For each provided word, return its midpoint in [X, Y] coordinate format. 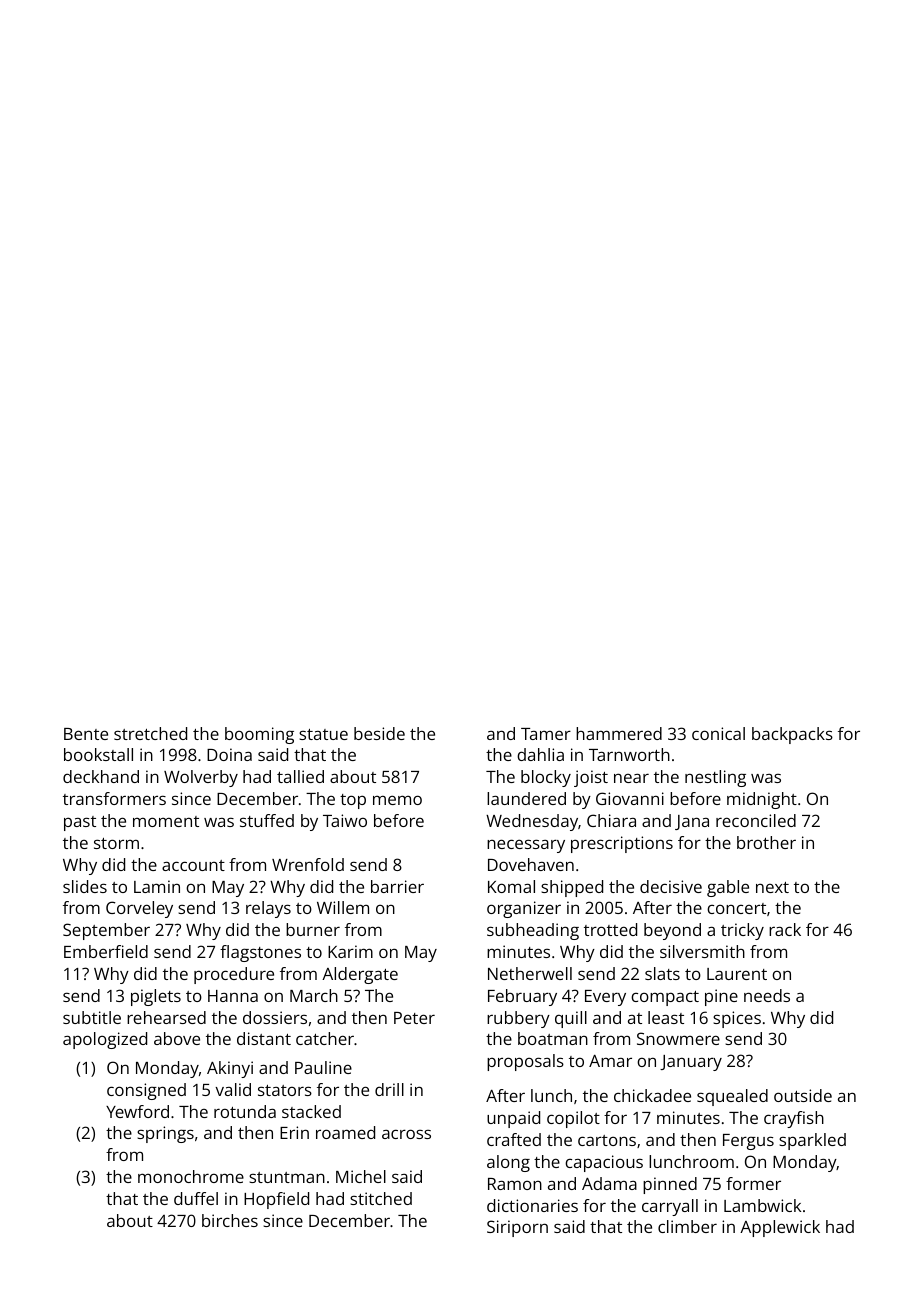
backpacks [792, 735]
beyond [672, 931]
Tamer [546, 734]
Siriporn [517, 1228]
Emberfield [106, 951]
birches [230, 1220]
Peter [414, 1018]
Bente [86, 734]
